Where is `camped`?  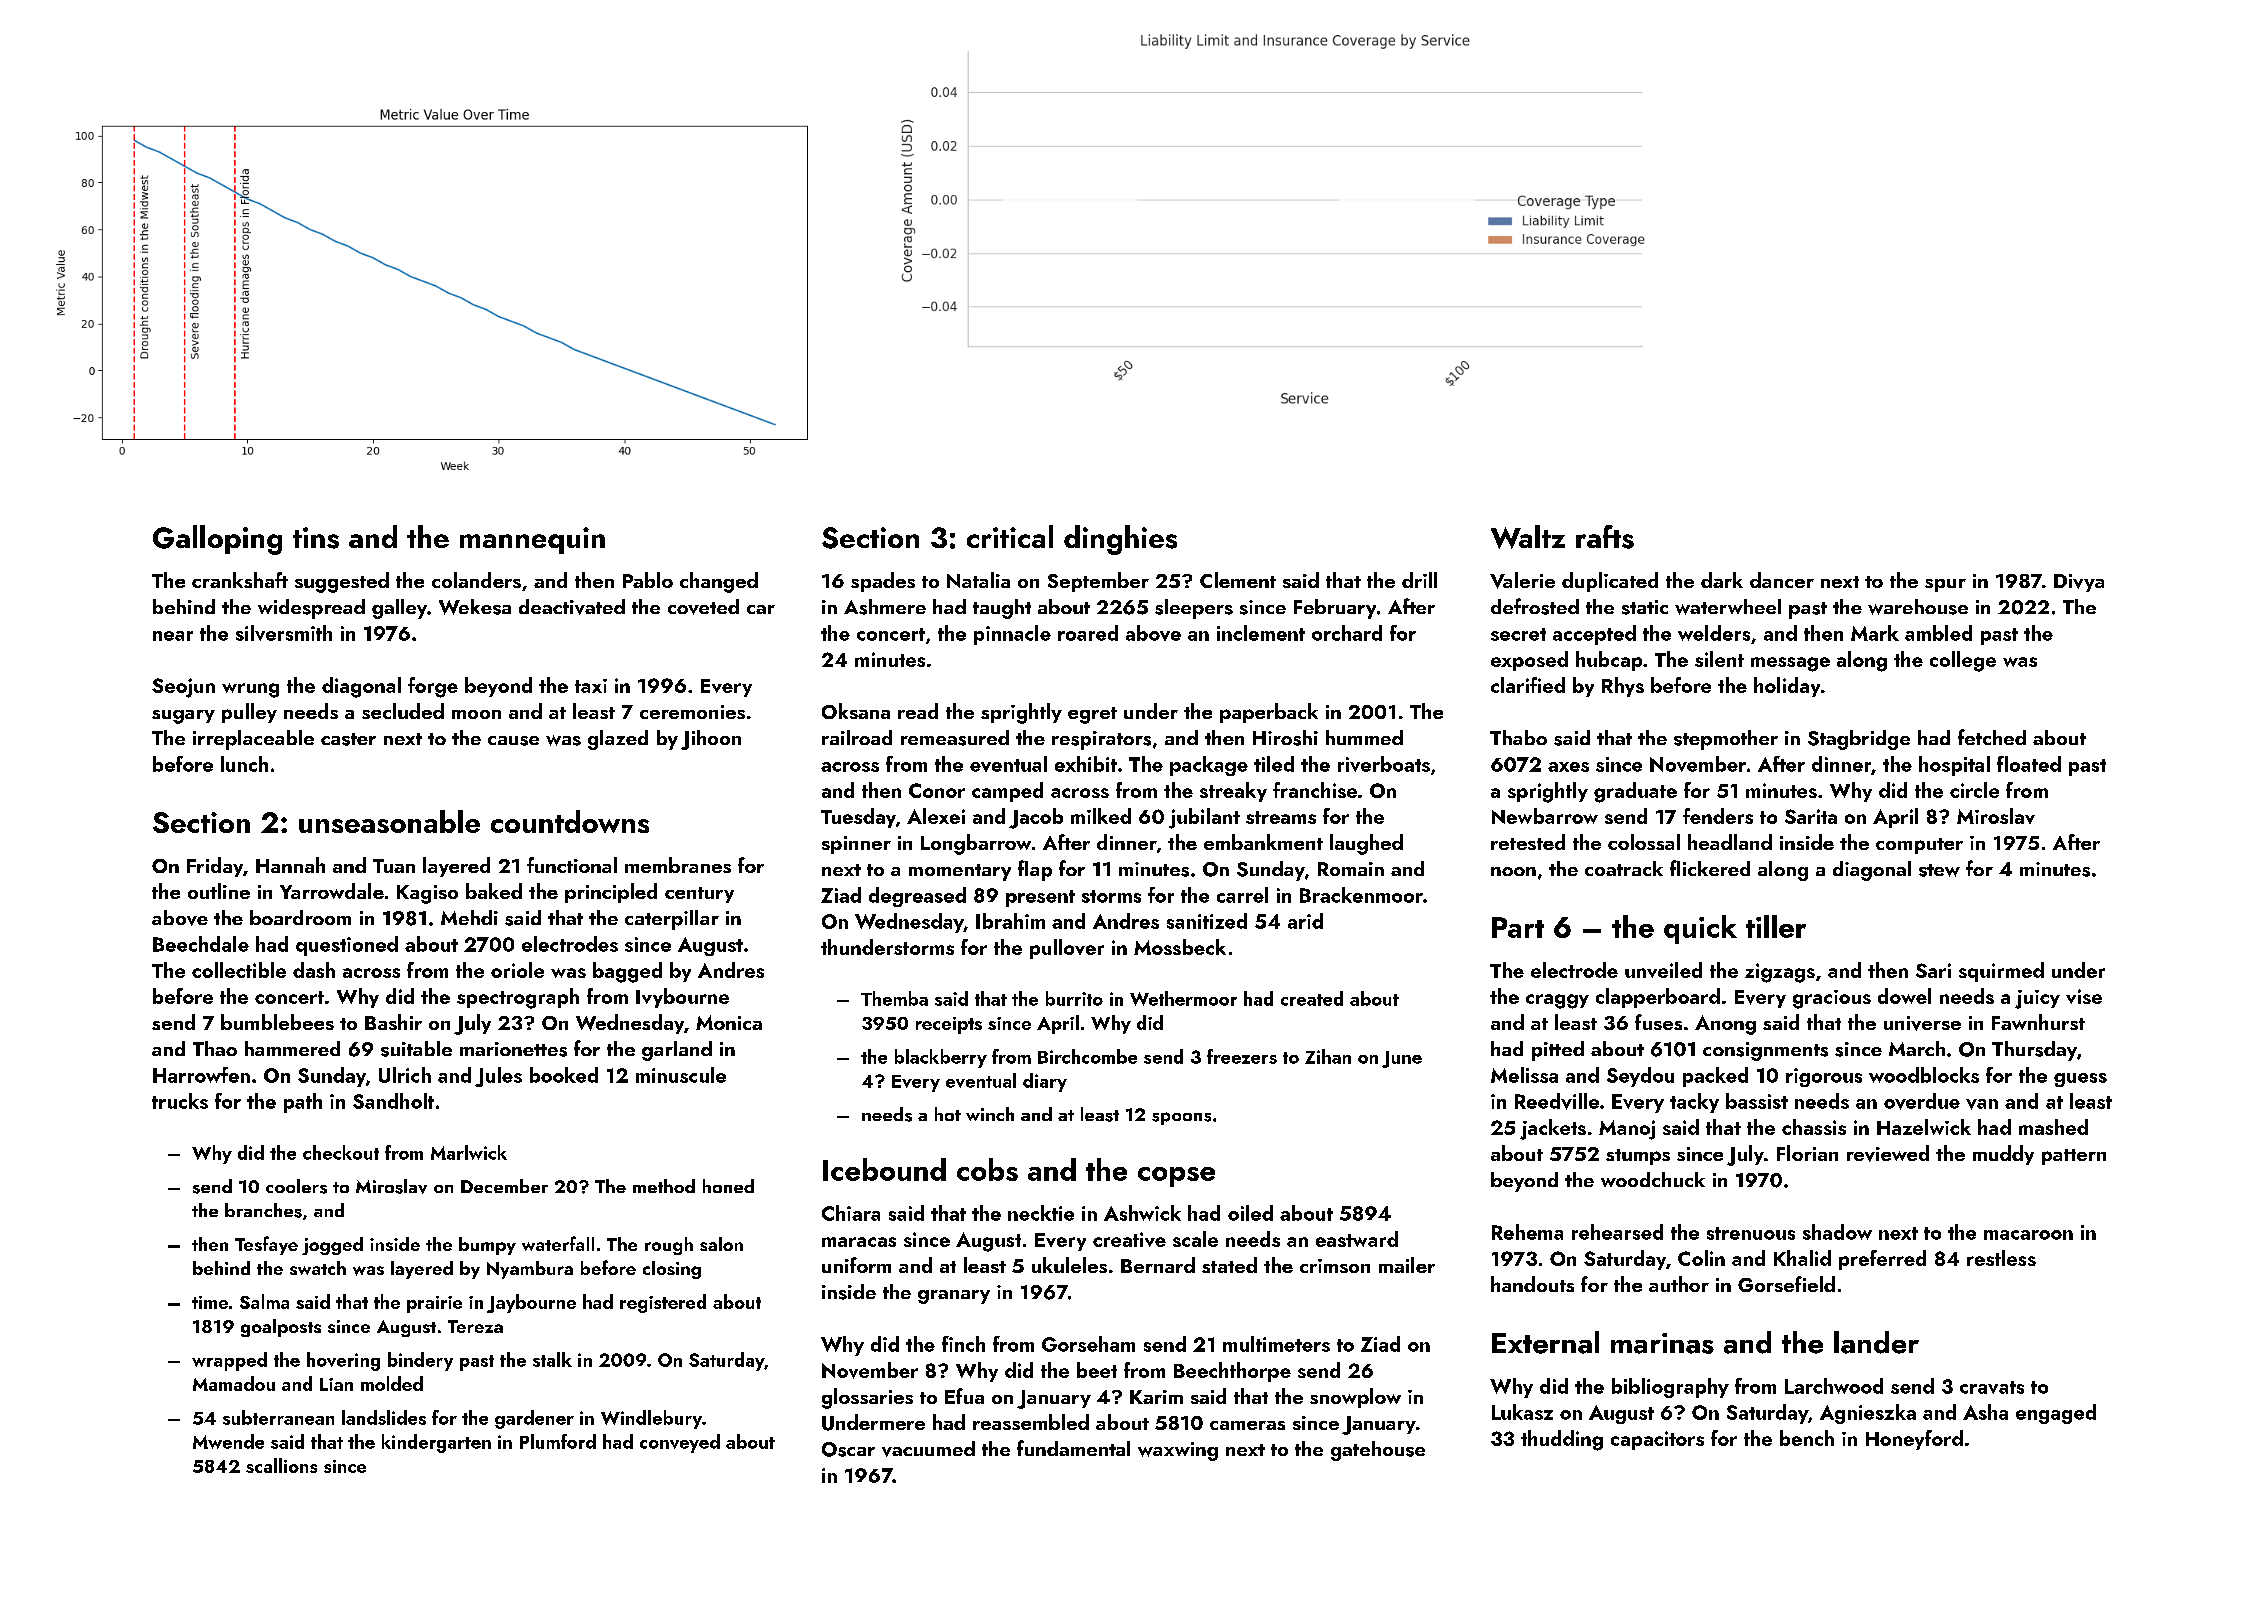 camped is located at coordinates (1007, 792).
